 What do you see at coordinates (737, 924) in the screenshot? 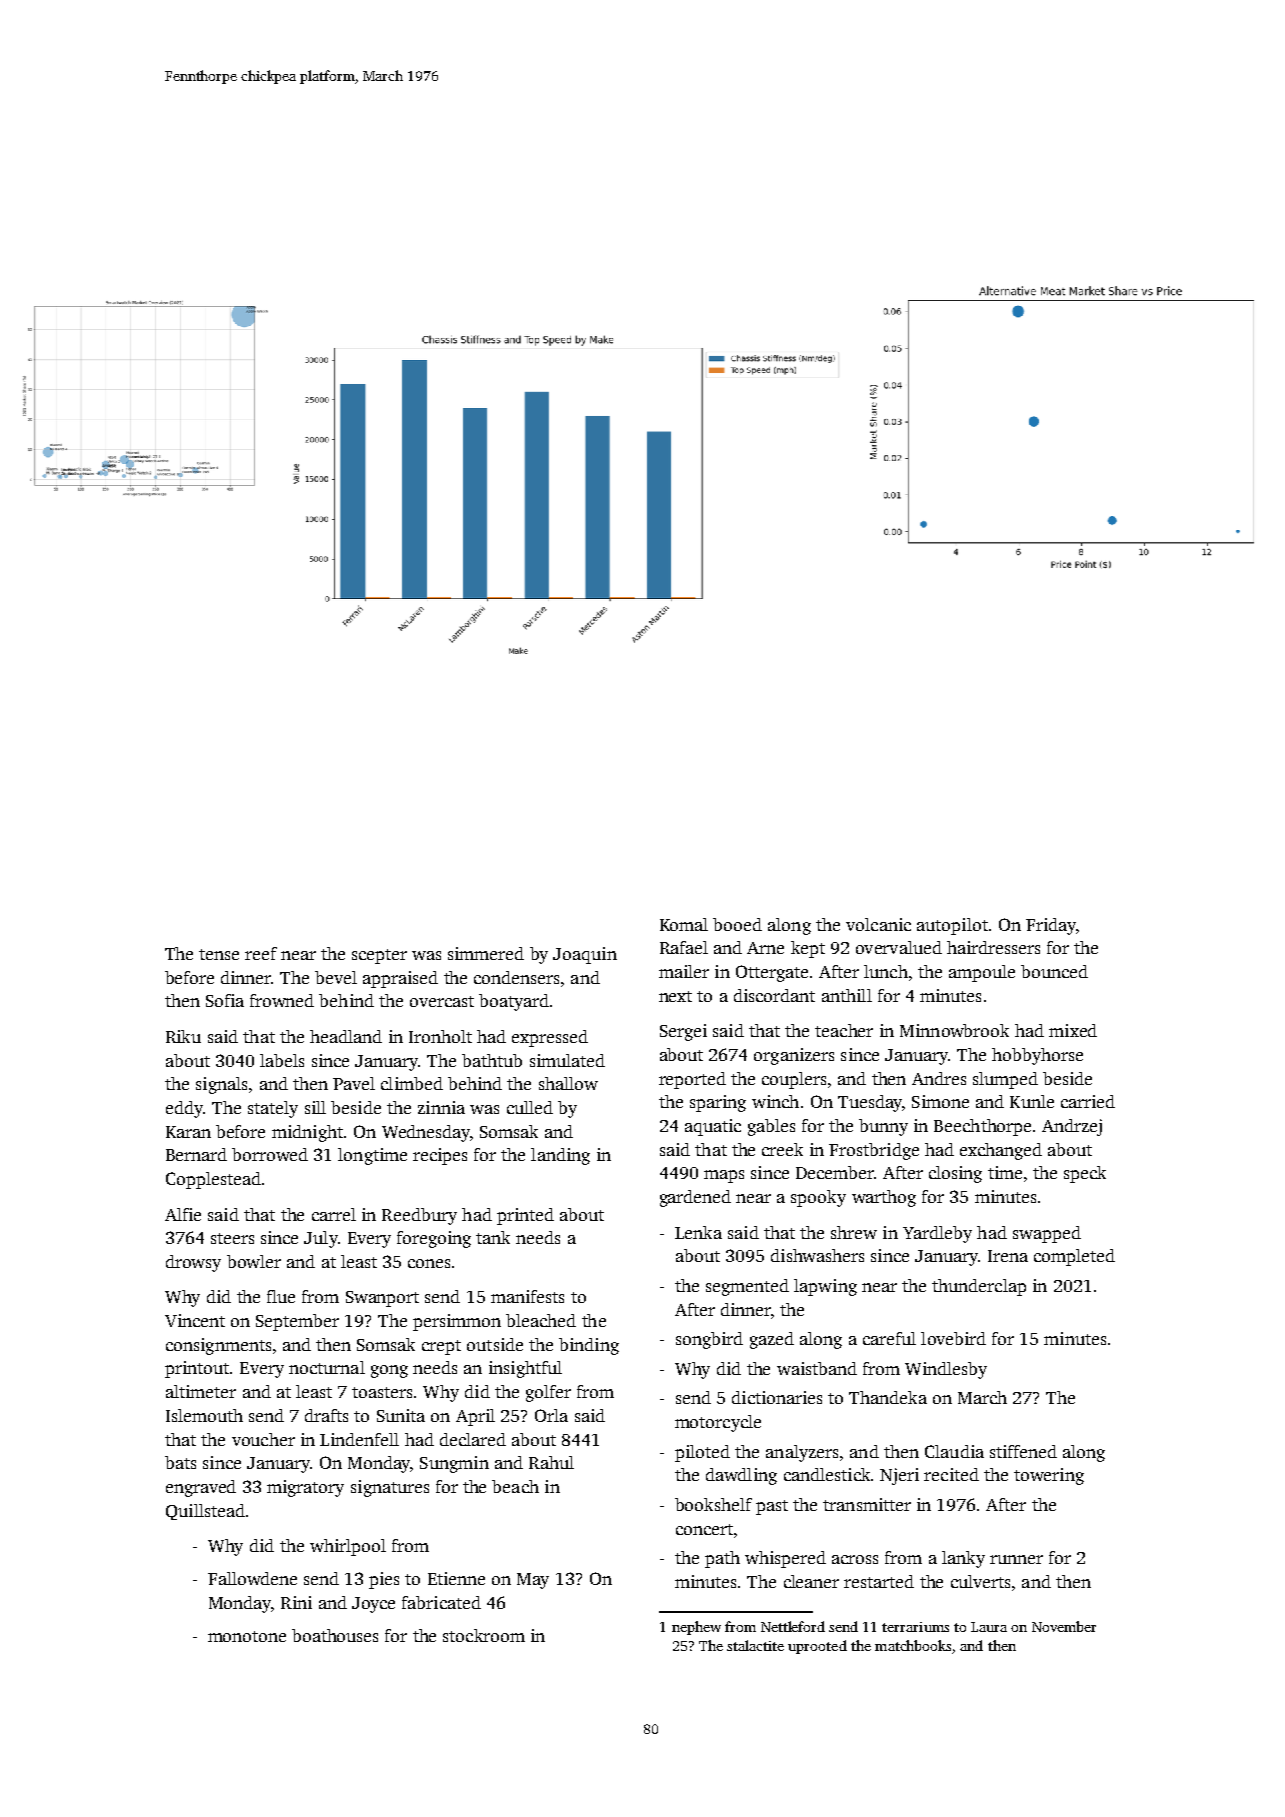
I see `booed` at bounding box center [737, 924].
